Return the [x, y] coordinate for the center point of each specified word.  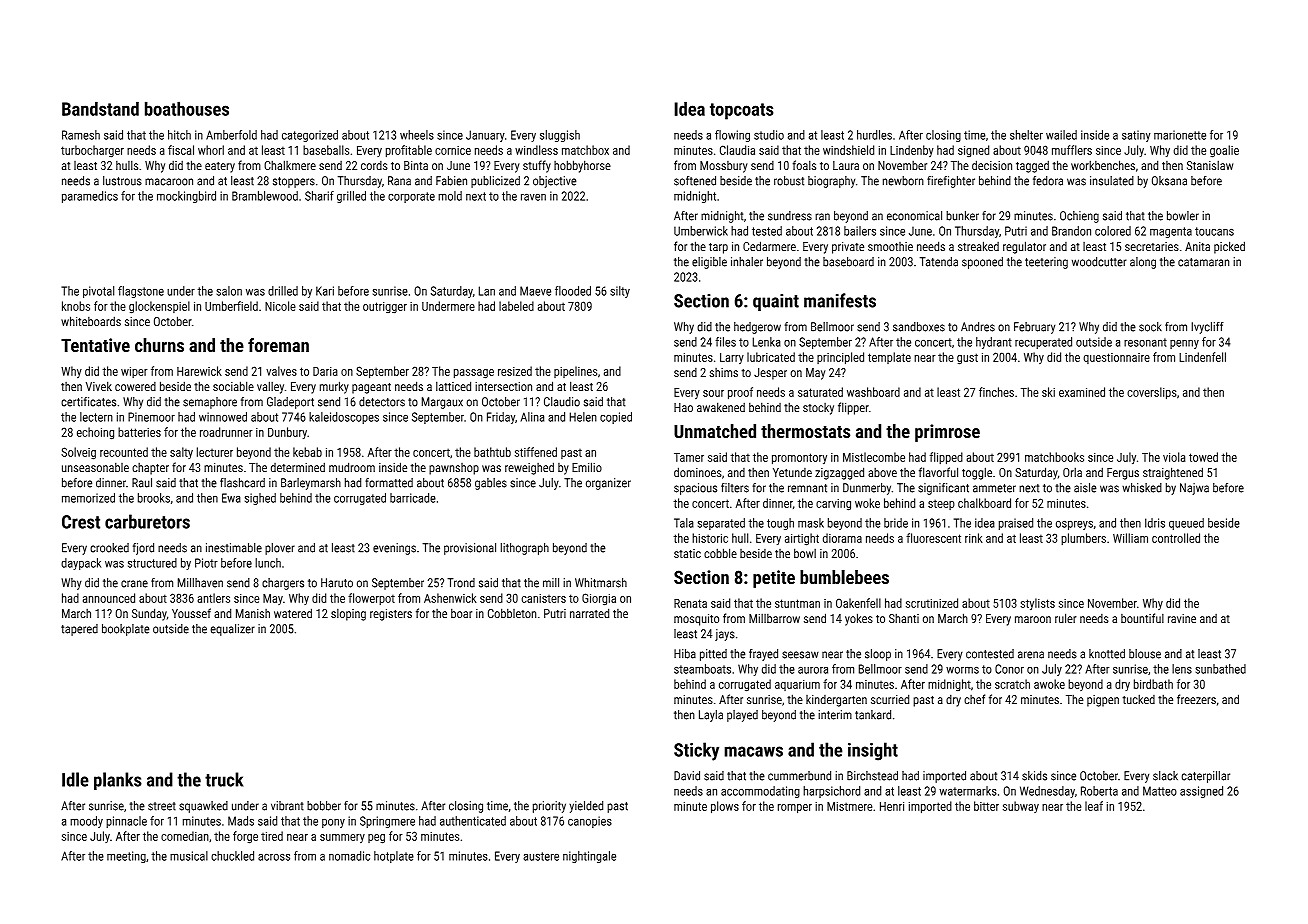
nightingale [589, 857]
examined [1082, 392]
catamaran [1203, 262]
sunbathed [1220, 669]
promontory [799, 459]
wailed [1061, 135]
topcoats [741, 111]
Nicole [280, 306]
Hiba [685, 654]
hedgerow [757, 328]
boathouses [187, 108]
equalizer [233, 630]
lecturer [215, 452]
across [274, 857]
